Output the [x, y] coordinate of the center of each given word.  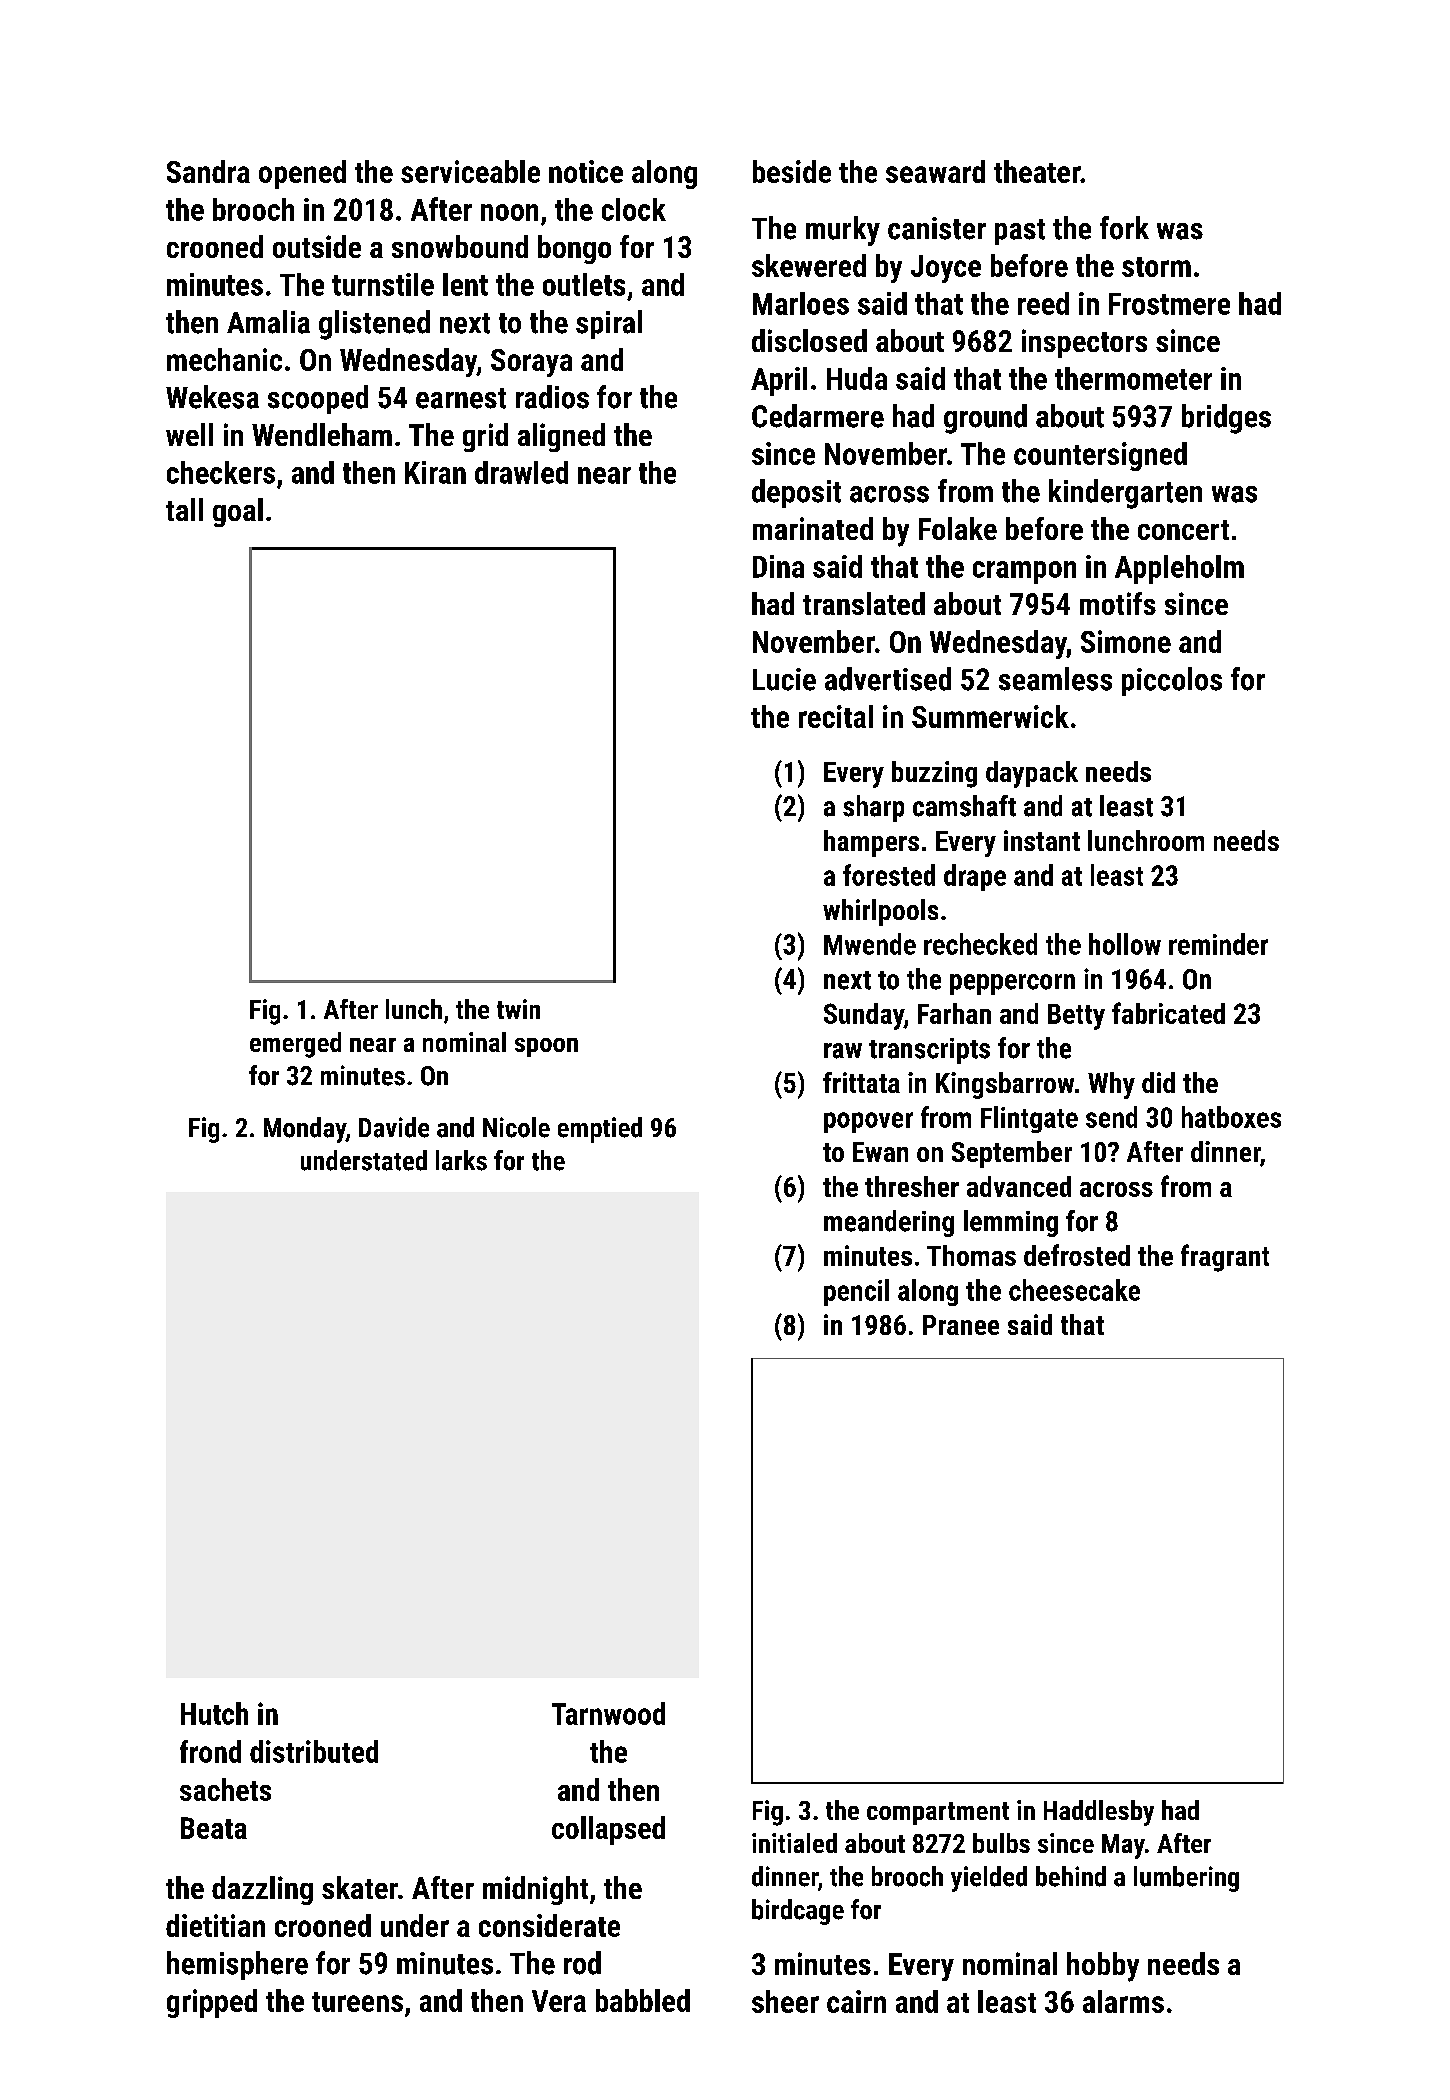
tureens [357, 2002]
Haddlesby [1099, 1813]
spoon [546, 1047]
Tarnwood [608, 1713]
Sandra [208, 171]
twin [518, 1009]
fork [1124, 228]
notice [586, 171]
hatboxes [1231, 1117]
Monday [305, 1130]
